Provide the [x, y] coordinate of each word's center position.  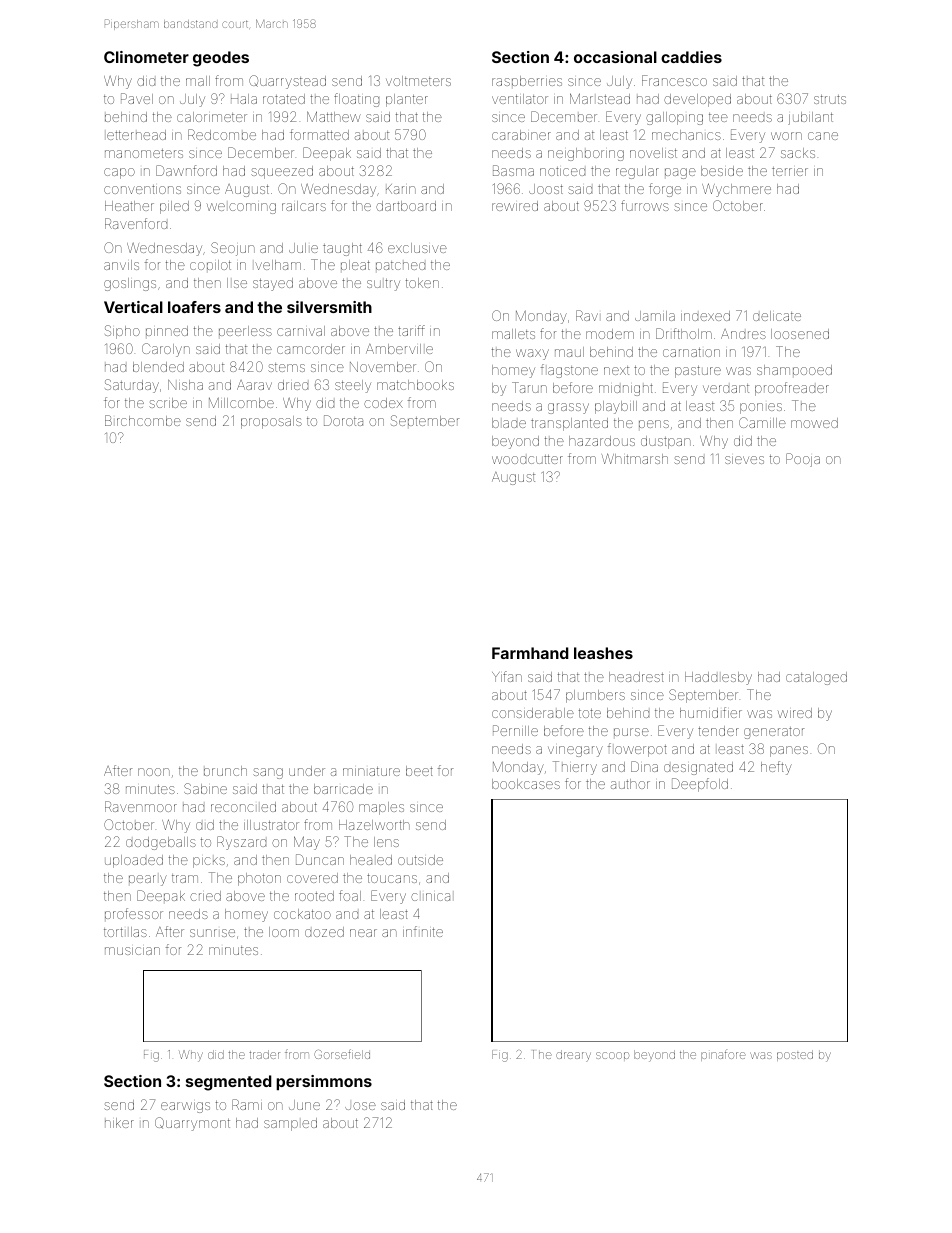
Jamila [655, 316]
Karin [401, 189]
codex [383, 403]
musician [132, 951]
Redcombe [222, 134]
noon [154, 772]
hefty [776, 768]
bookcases [526, 784]
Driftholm [684, 333]
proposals [271, 422]
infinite [423, 931]
